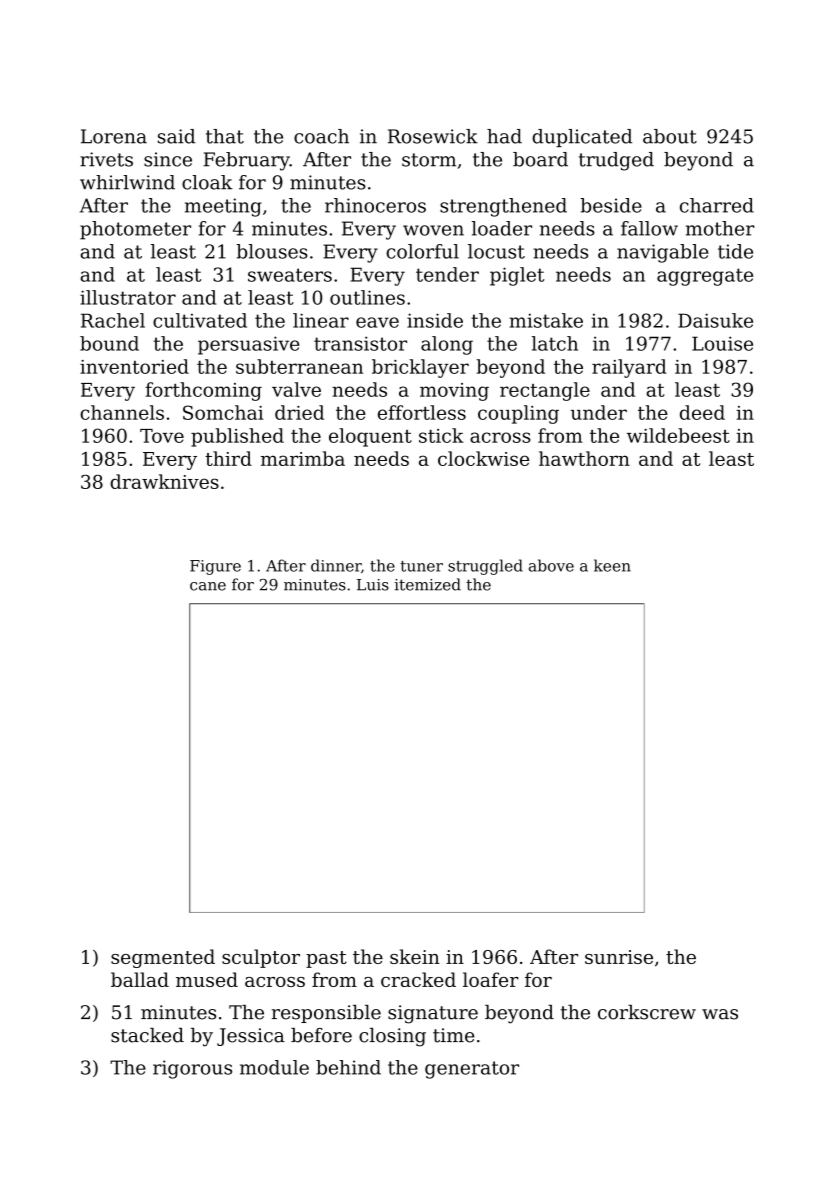 Image resolution: width=834 pixels, height=1183 pixels. Describe the element at coordinates (114, 136) in the screenshot. I see `Lorena` at that location.
